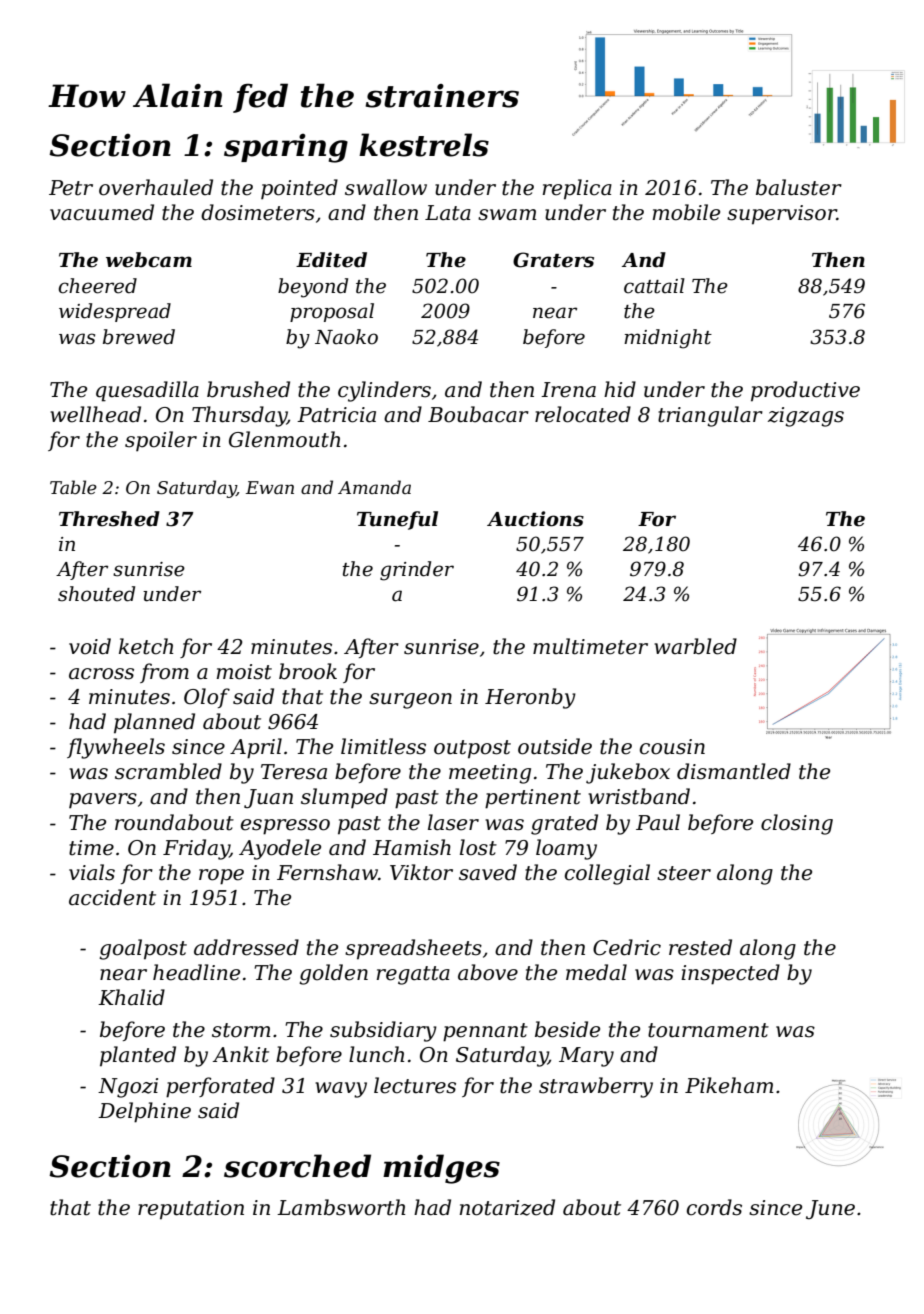  I want to click on inspected, so click(730, 974).
